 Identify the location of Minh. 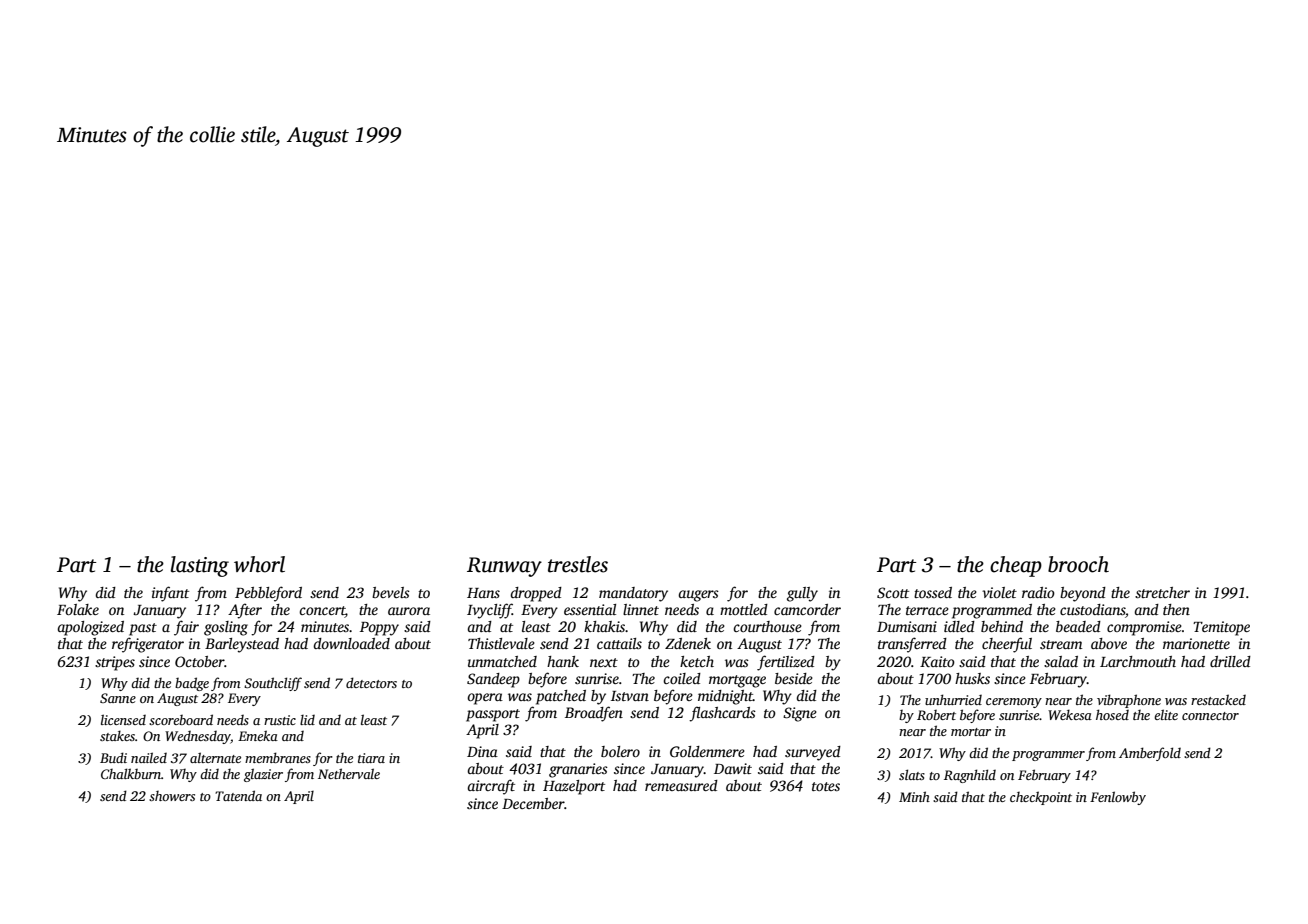
(914, 796).
